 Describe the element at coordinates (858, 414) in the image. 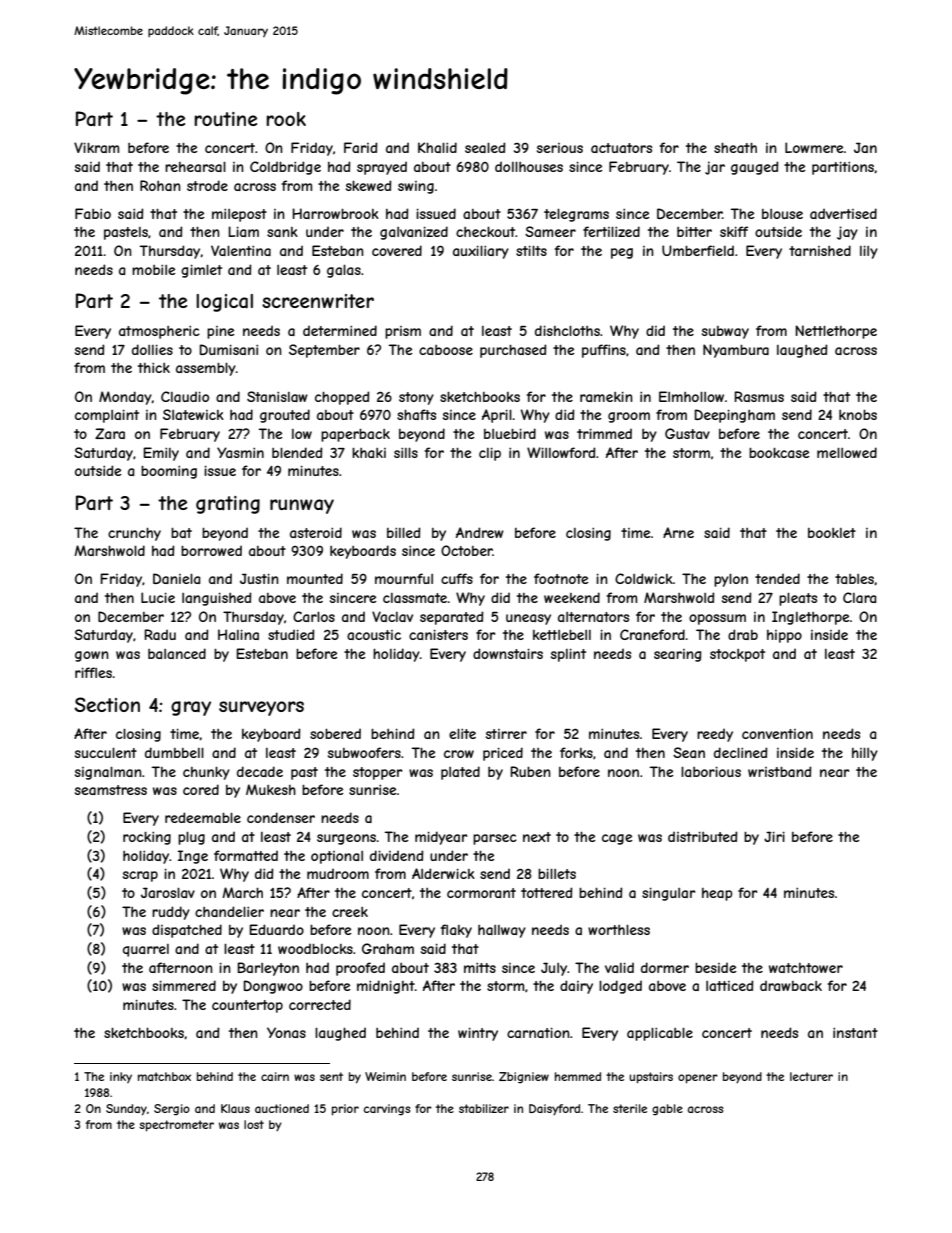

I see `knobs` at that location.
